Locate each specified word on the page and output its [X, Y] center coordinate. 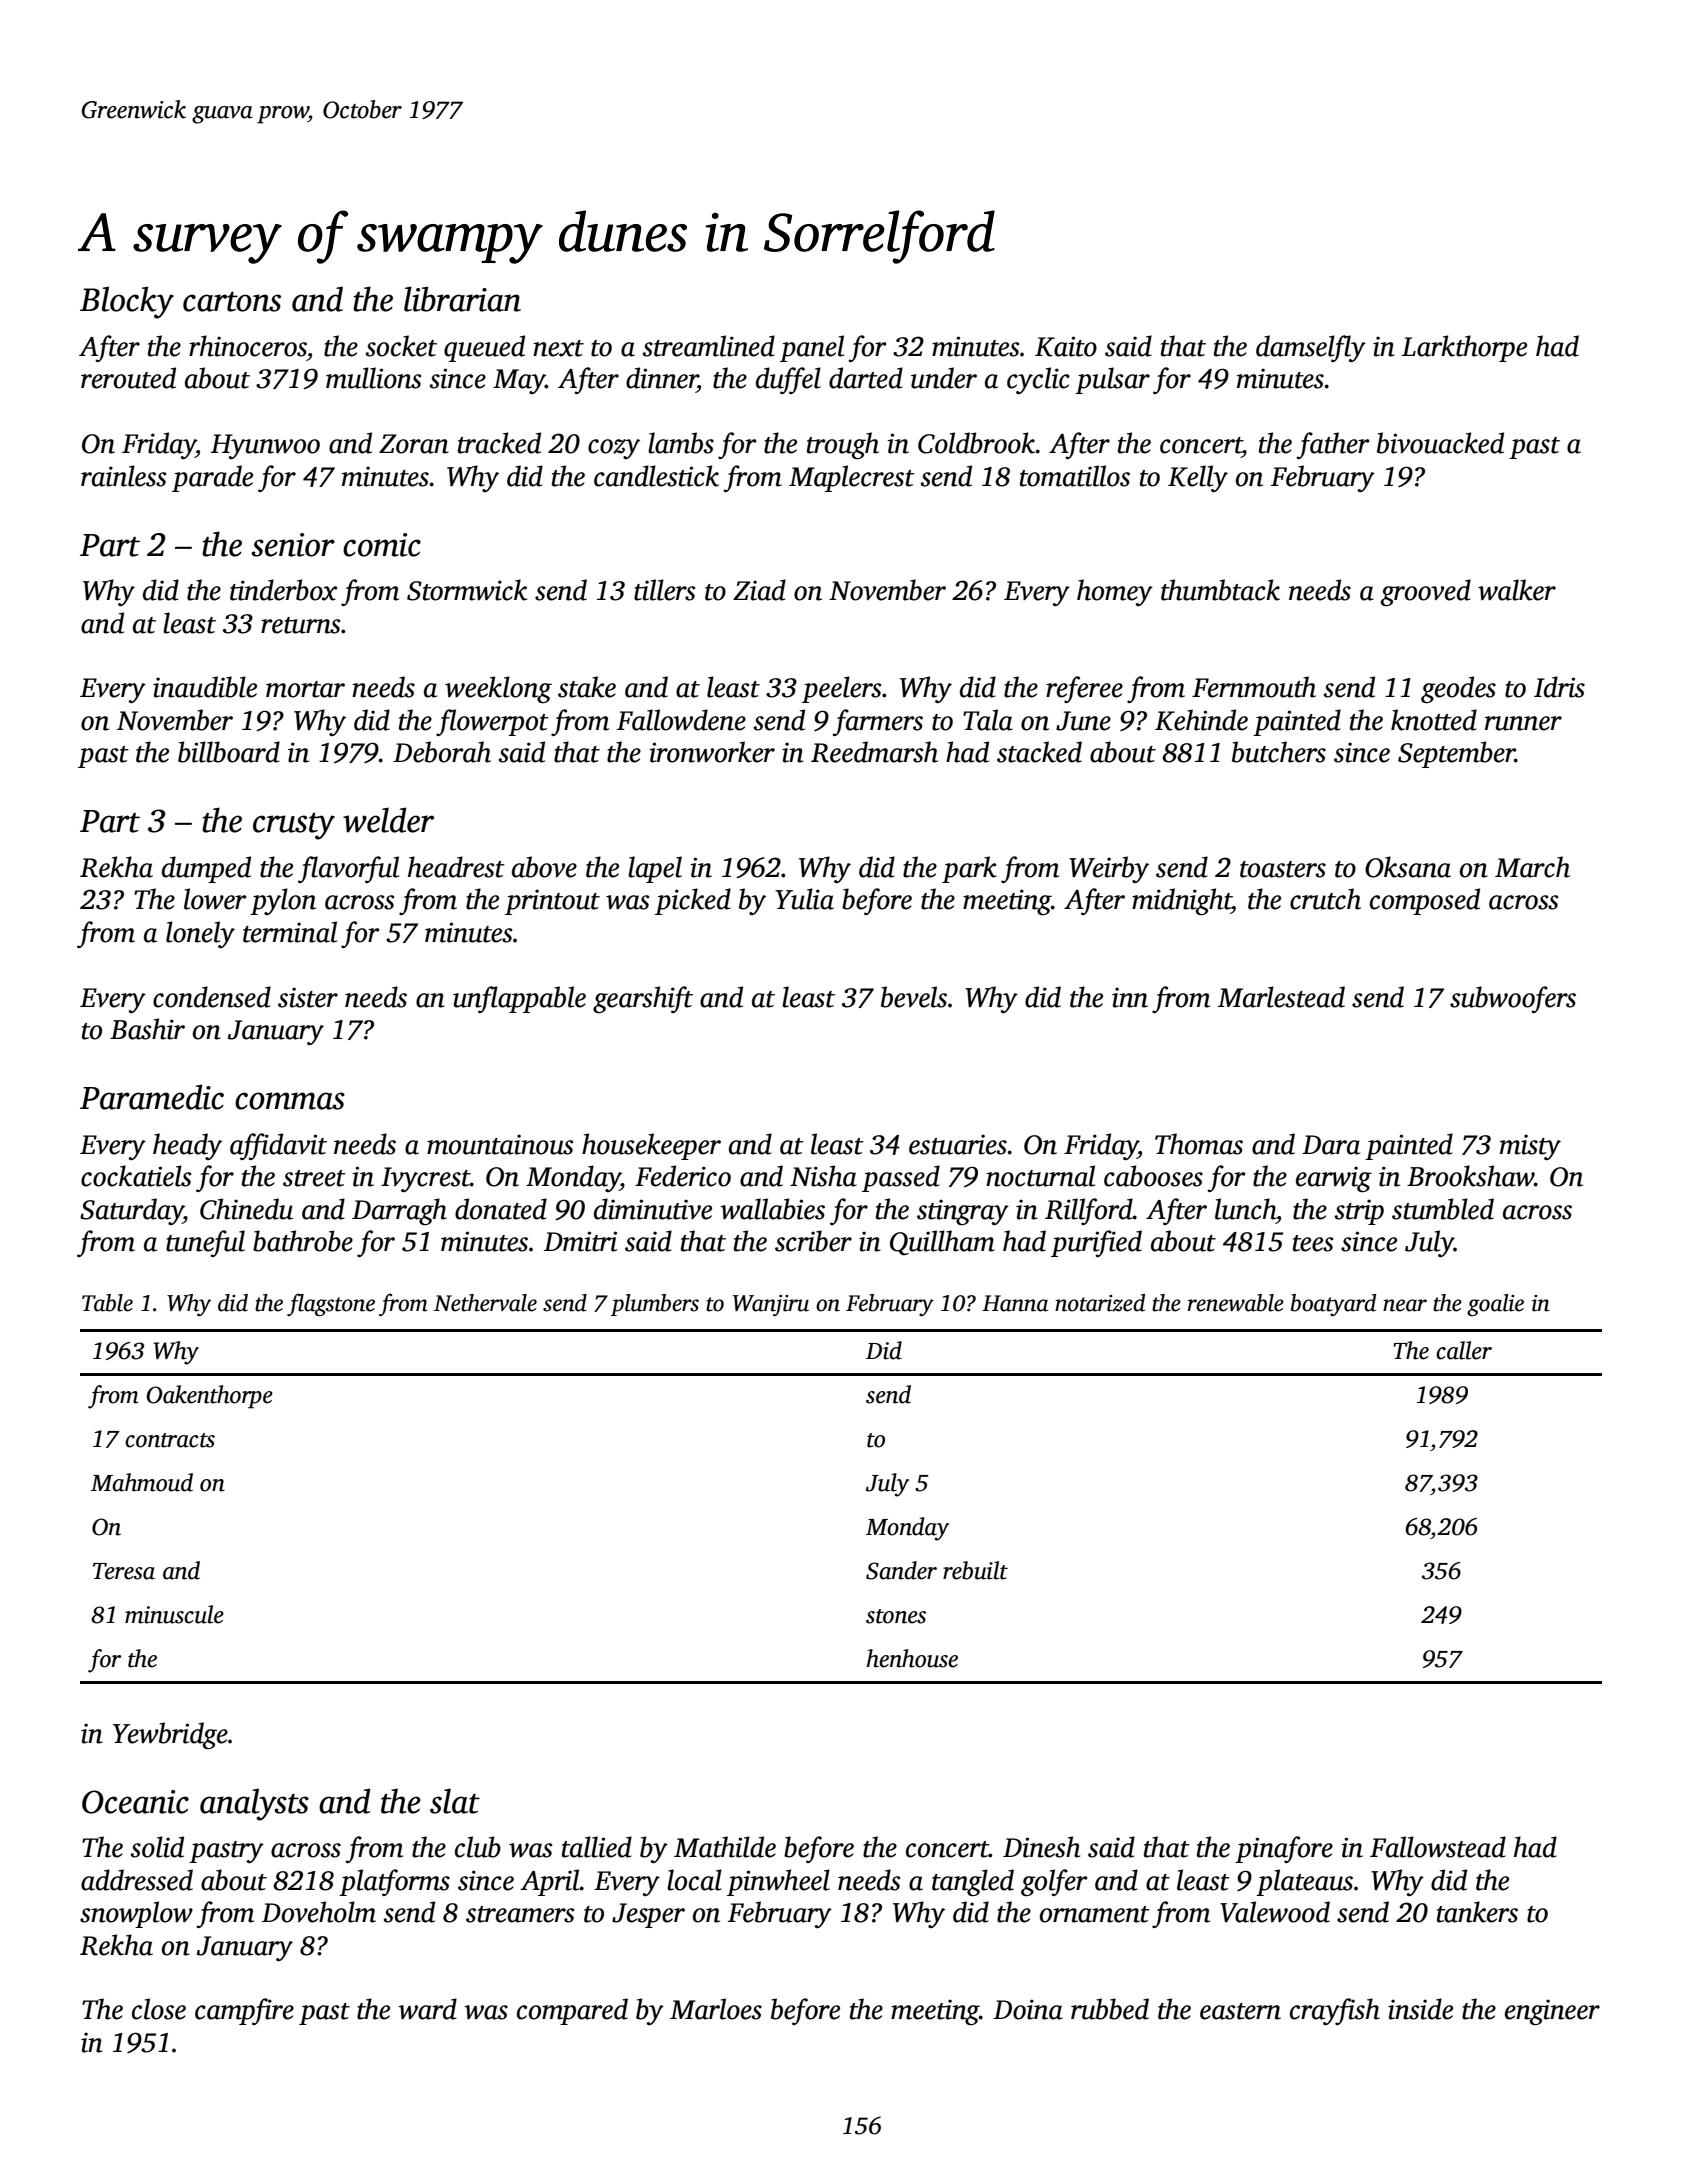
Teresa [124, 1571]
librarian [462, 299]
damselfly [1311, 348]
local [694, 1880]
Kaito [1066, 346]
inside [1420, 2009]
